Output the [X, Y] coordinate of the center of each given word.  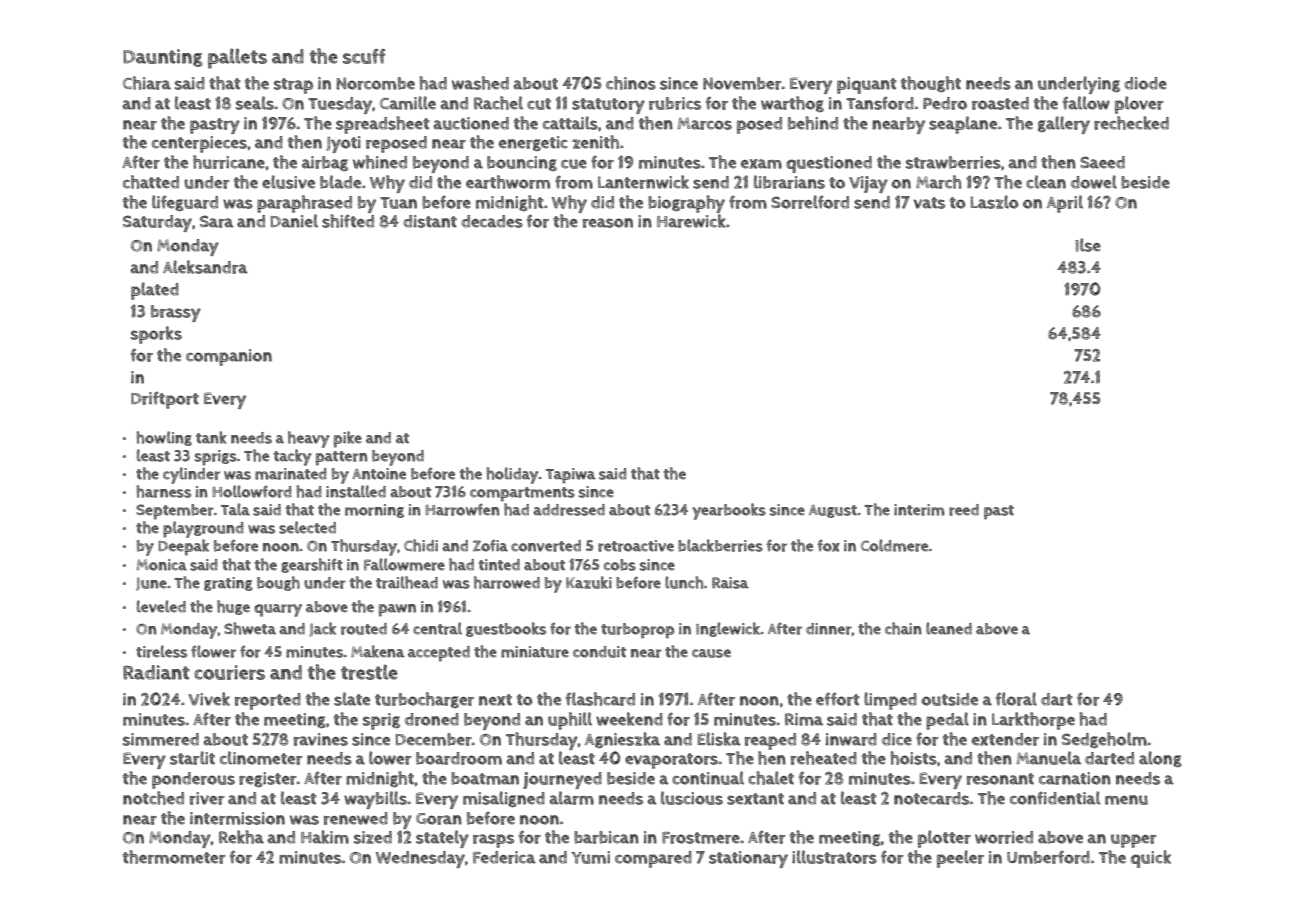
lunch [684, 582]
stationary [748, 859]
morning [374, 511]
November [742, 83]
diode [1145, 83]
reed [964, 510]
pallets [237, 58]
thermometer [174, 857]
